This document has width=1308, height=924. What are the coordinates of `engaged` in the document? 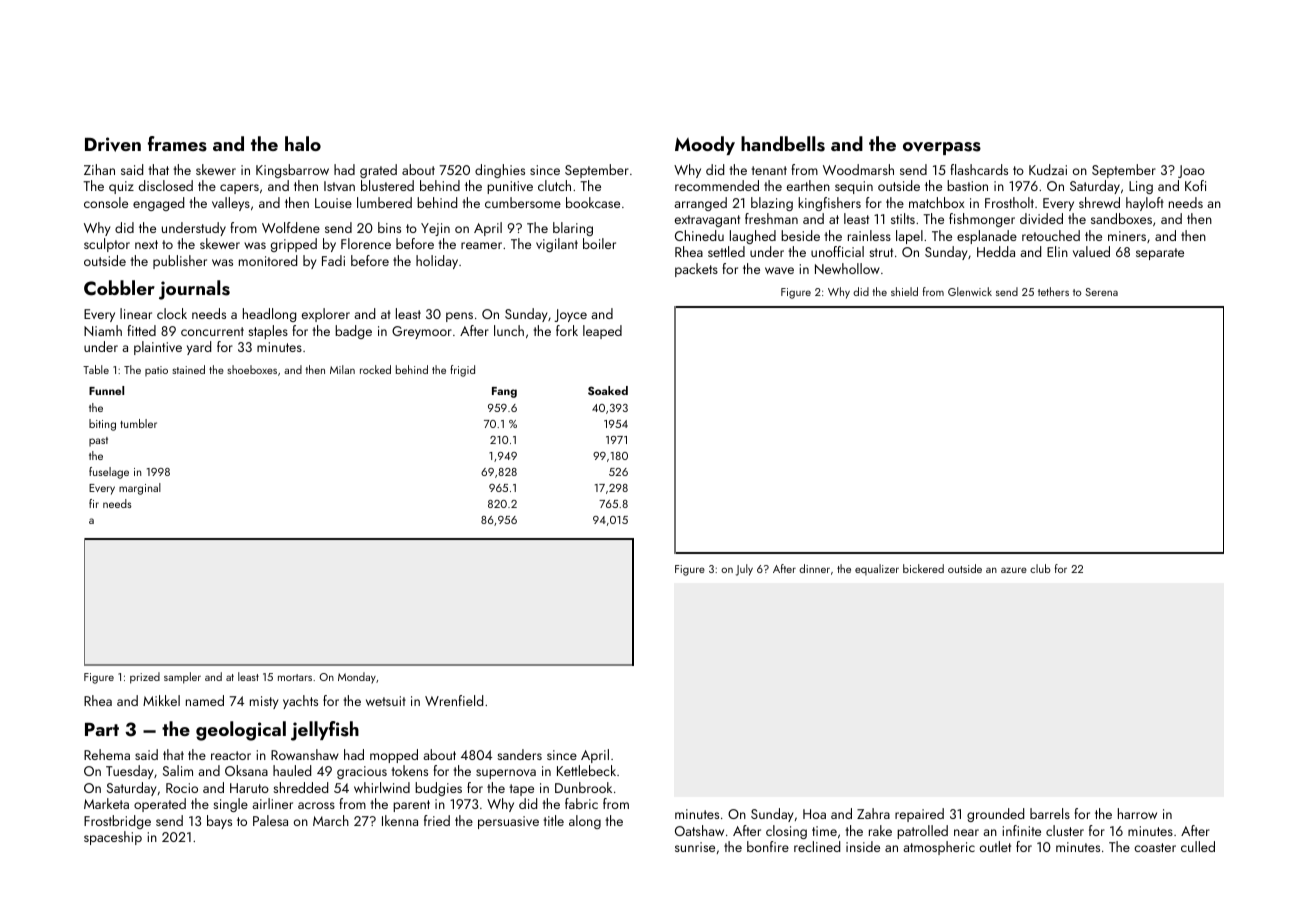 It's located at (158, 204).
